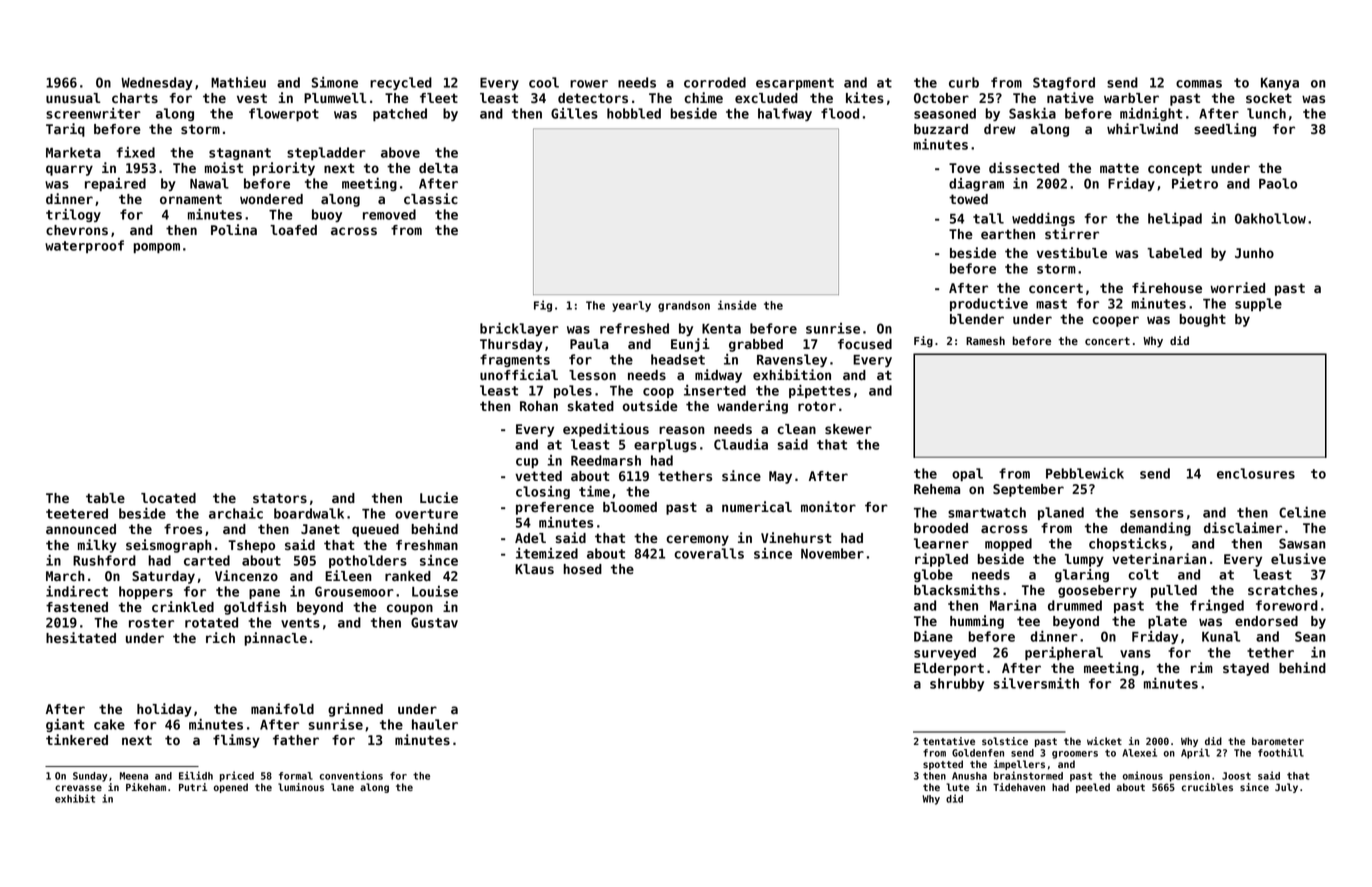 Image resolution: width=1372 pixels, height=887 pixels. What do you see at coordinates (78, 788) in the image?
I see `crevasse` at bounding box center [78, 788].
